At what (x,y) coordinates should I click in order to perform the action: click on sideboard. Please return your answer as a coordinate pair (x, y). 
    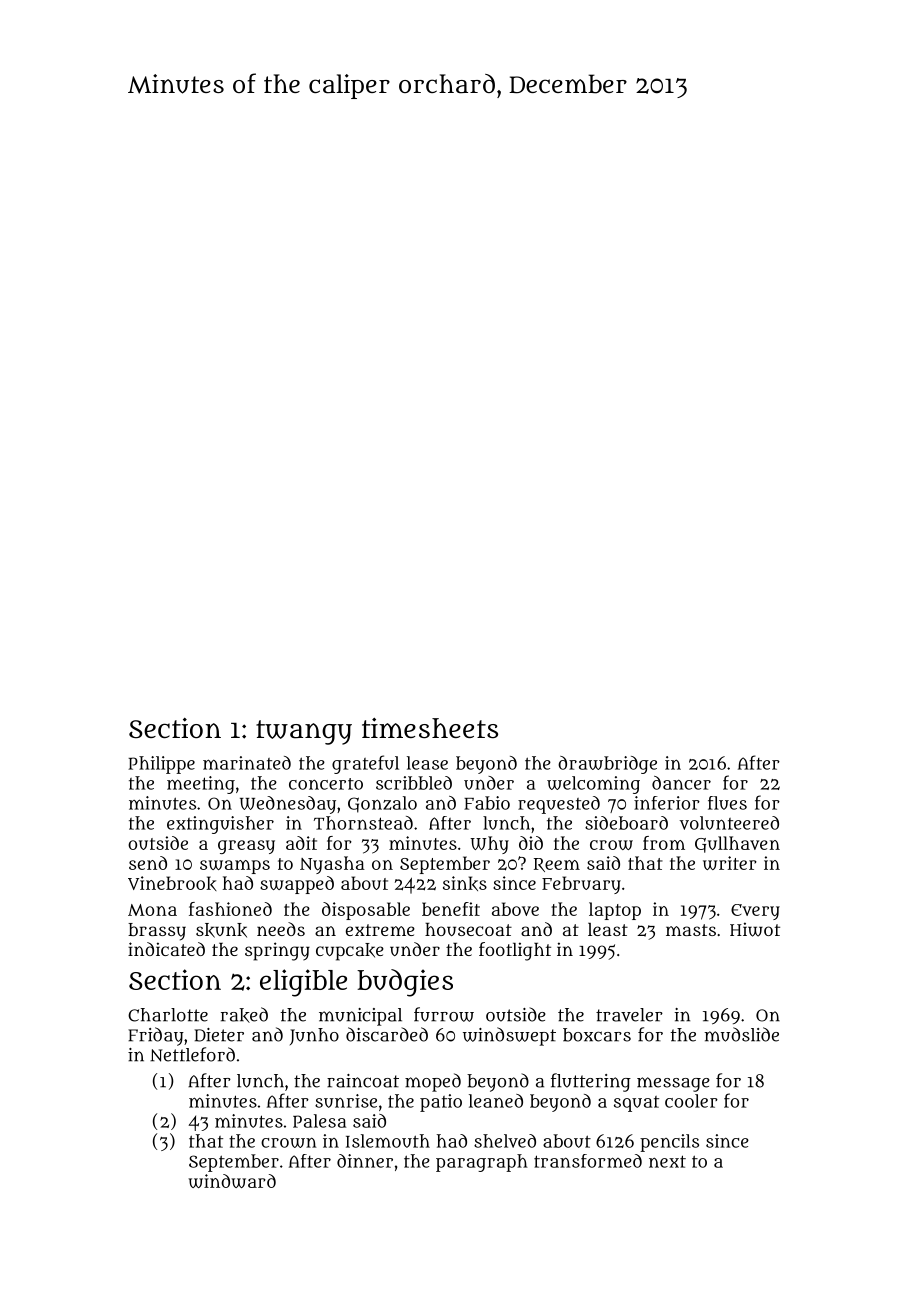
    Looking at the image, I should click on (626, 823).
